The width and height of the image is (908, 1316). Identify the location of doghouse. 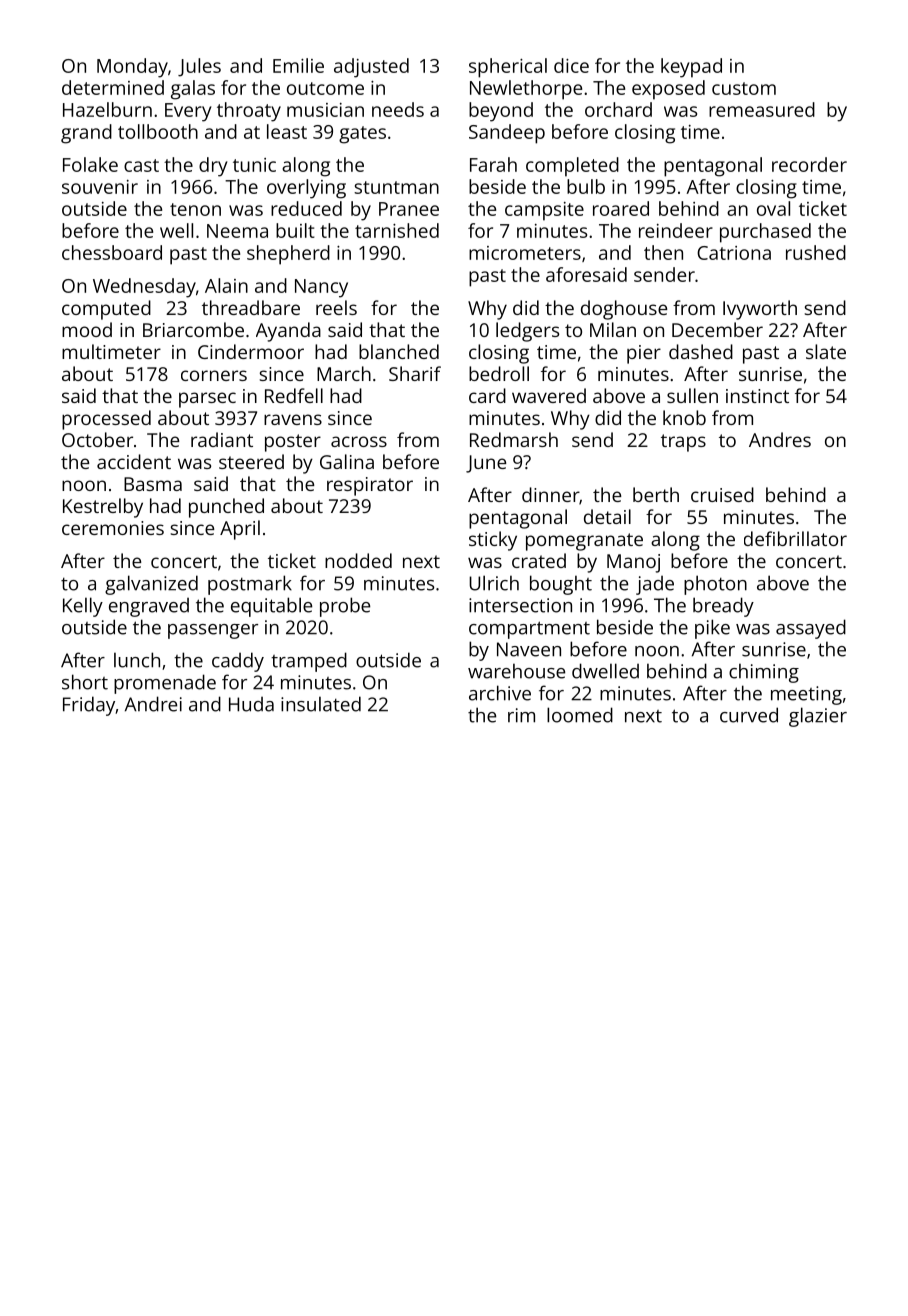
(624, 310).
